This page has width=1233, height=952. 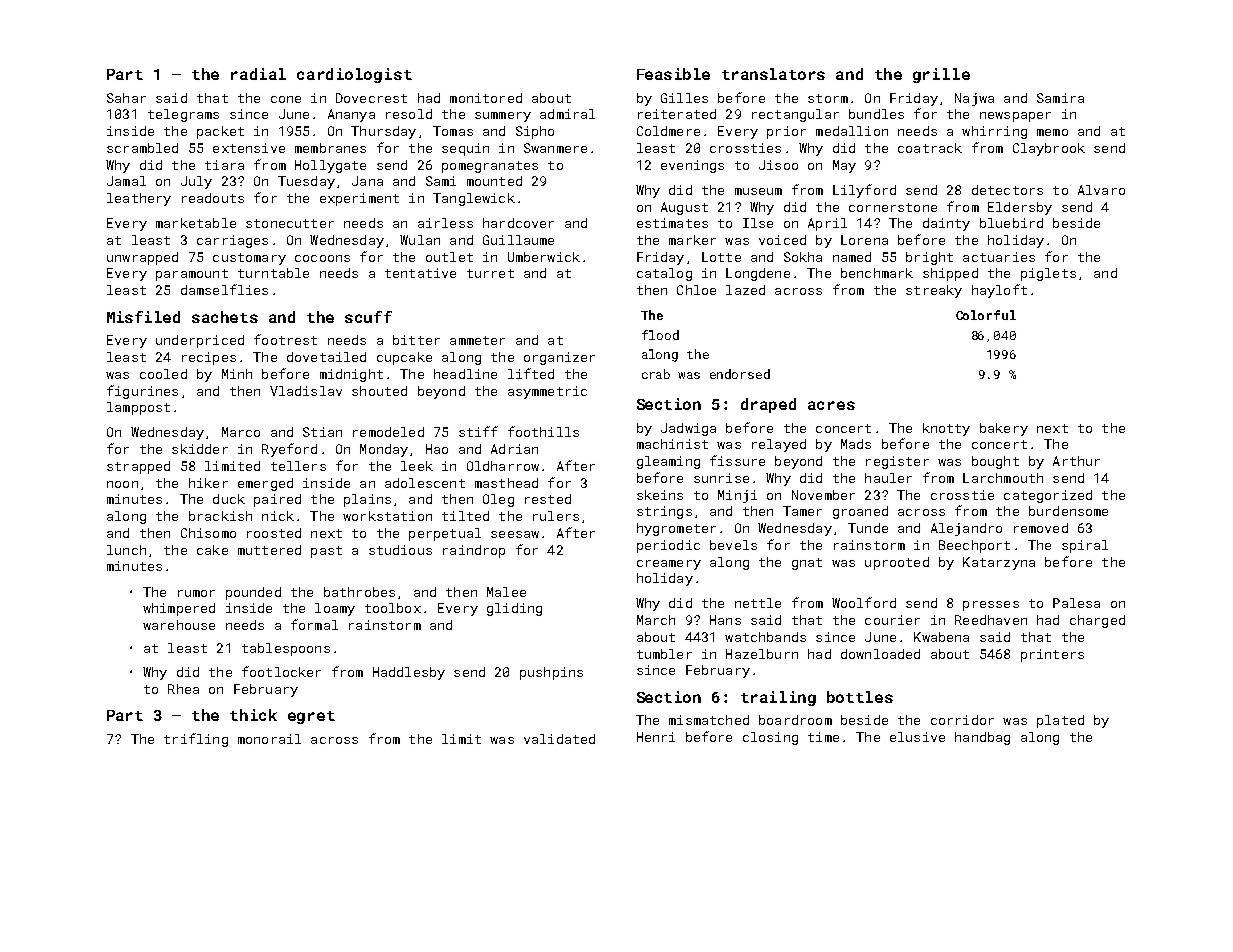 I want to click on Sahar, so click(x=126, y=98).
